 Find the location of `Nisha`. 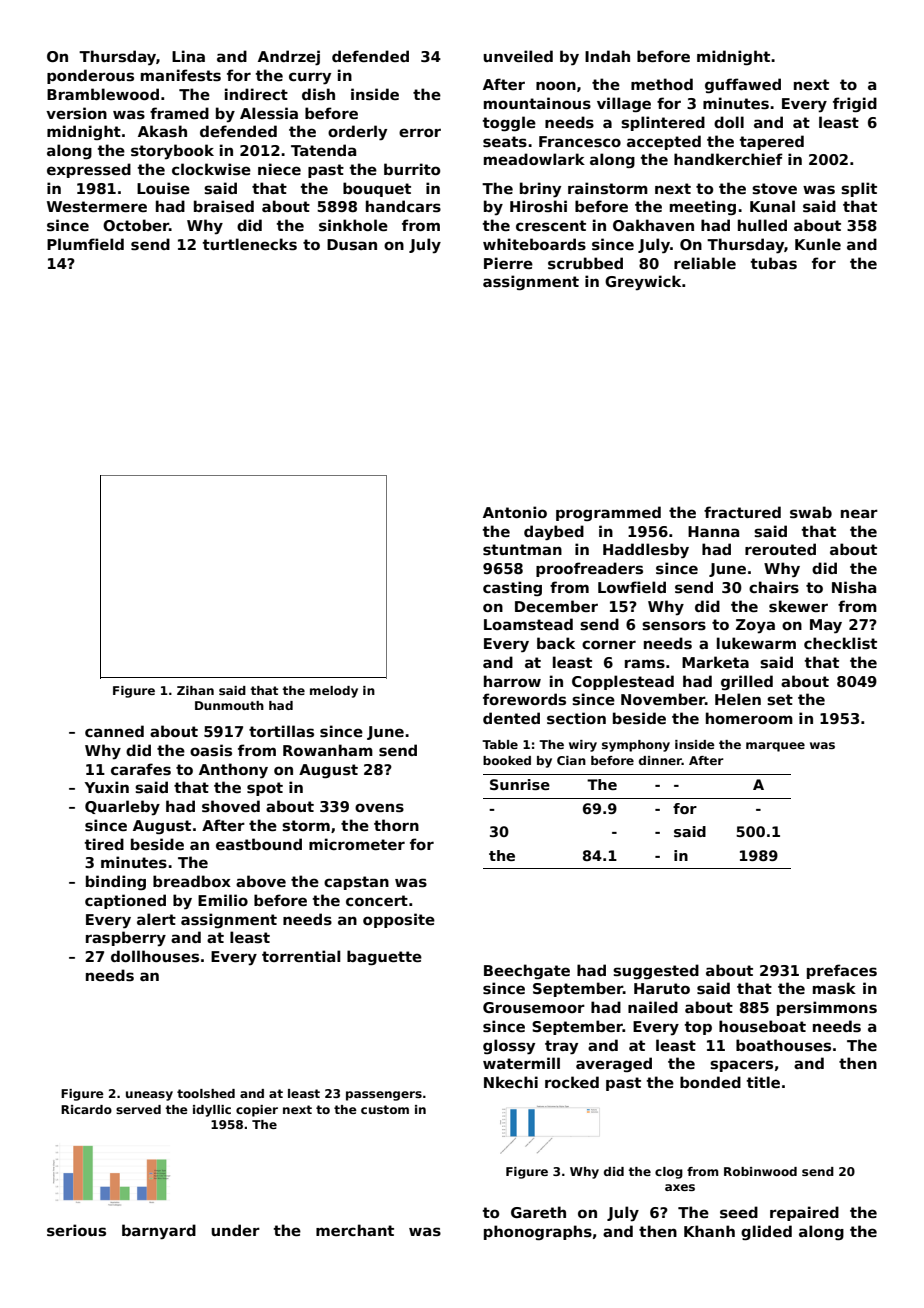

Nisha is located at coordinates (854, 587).
